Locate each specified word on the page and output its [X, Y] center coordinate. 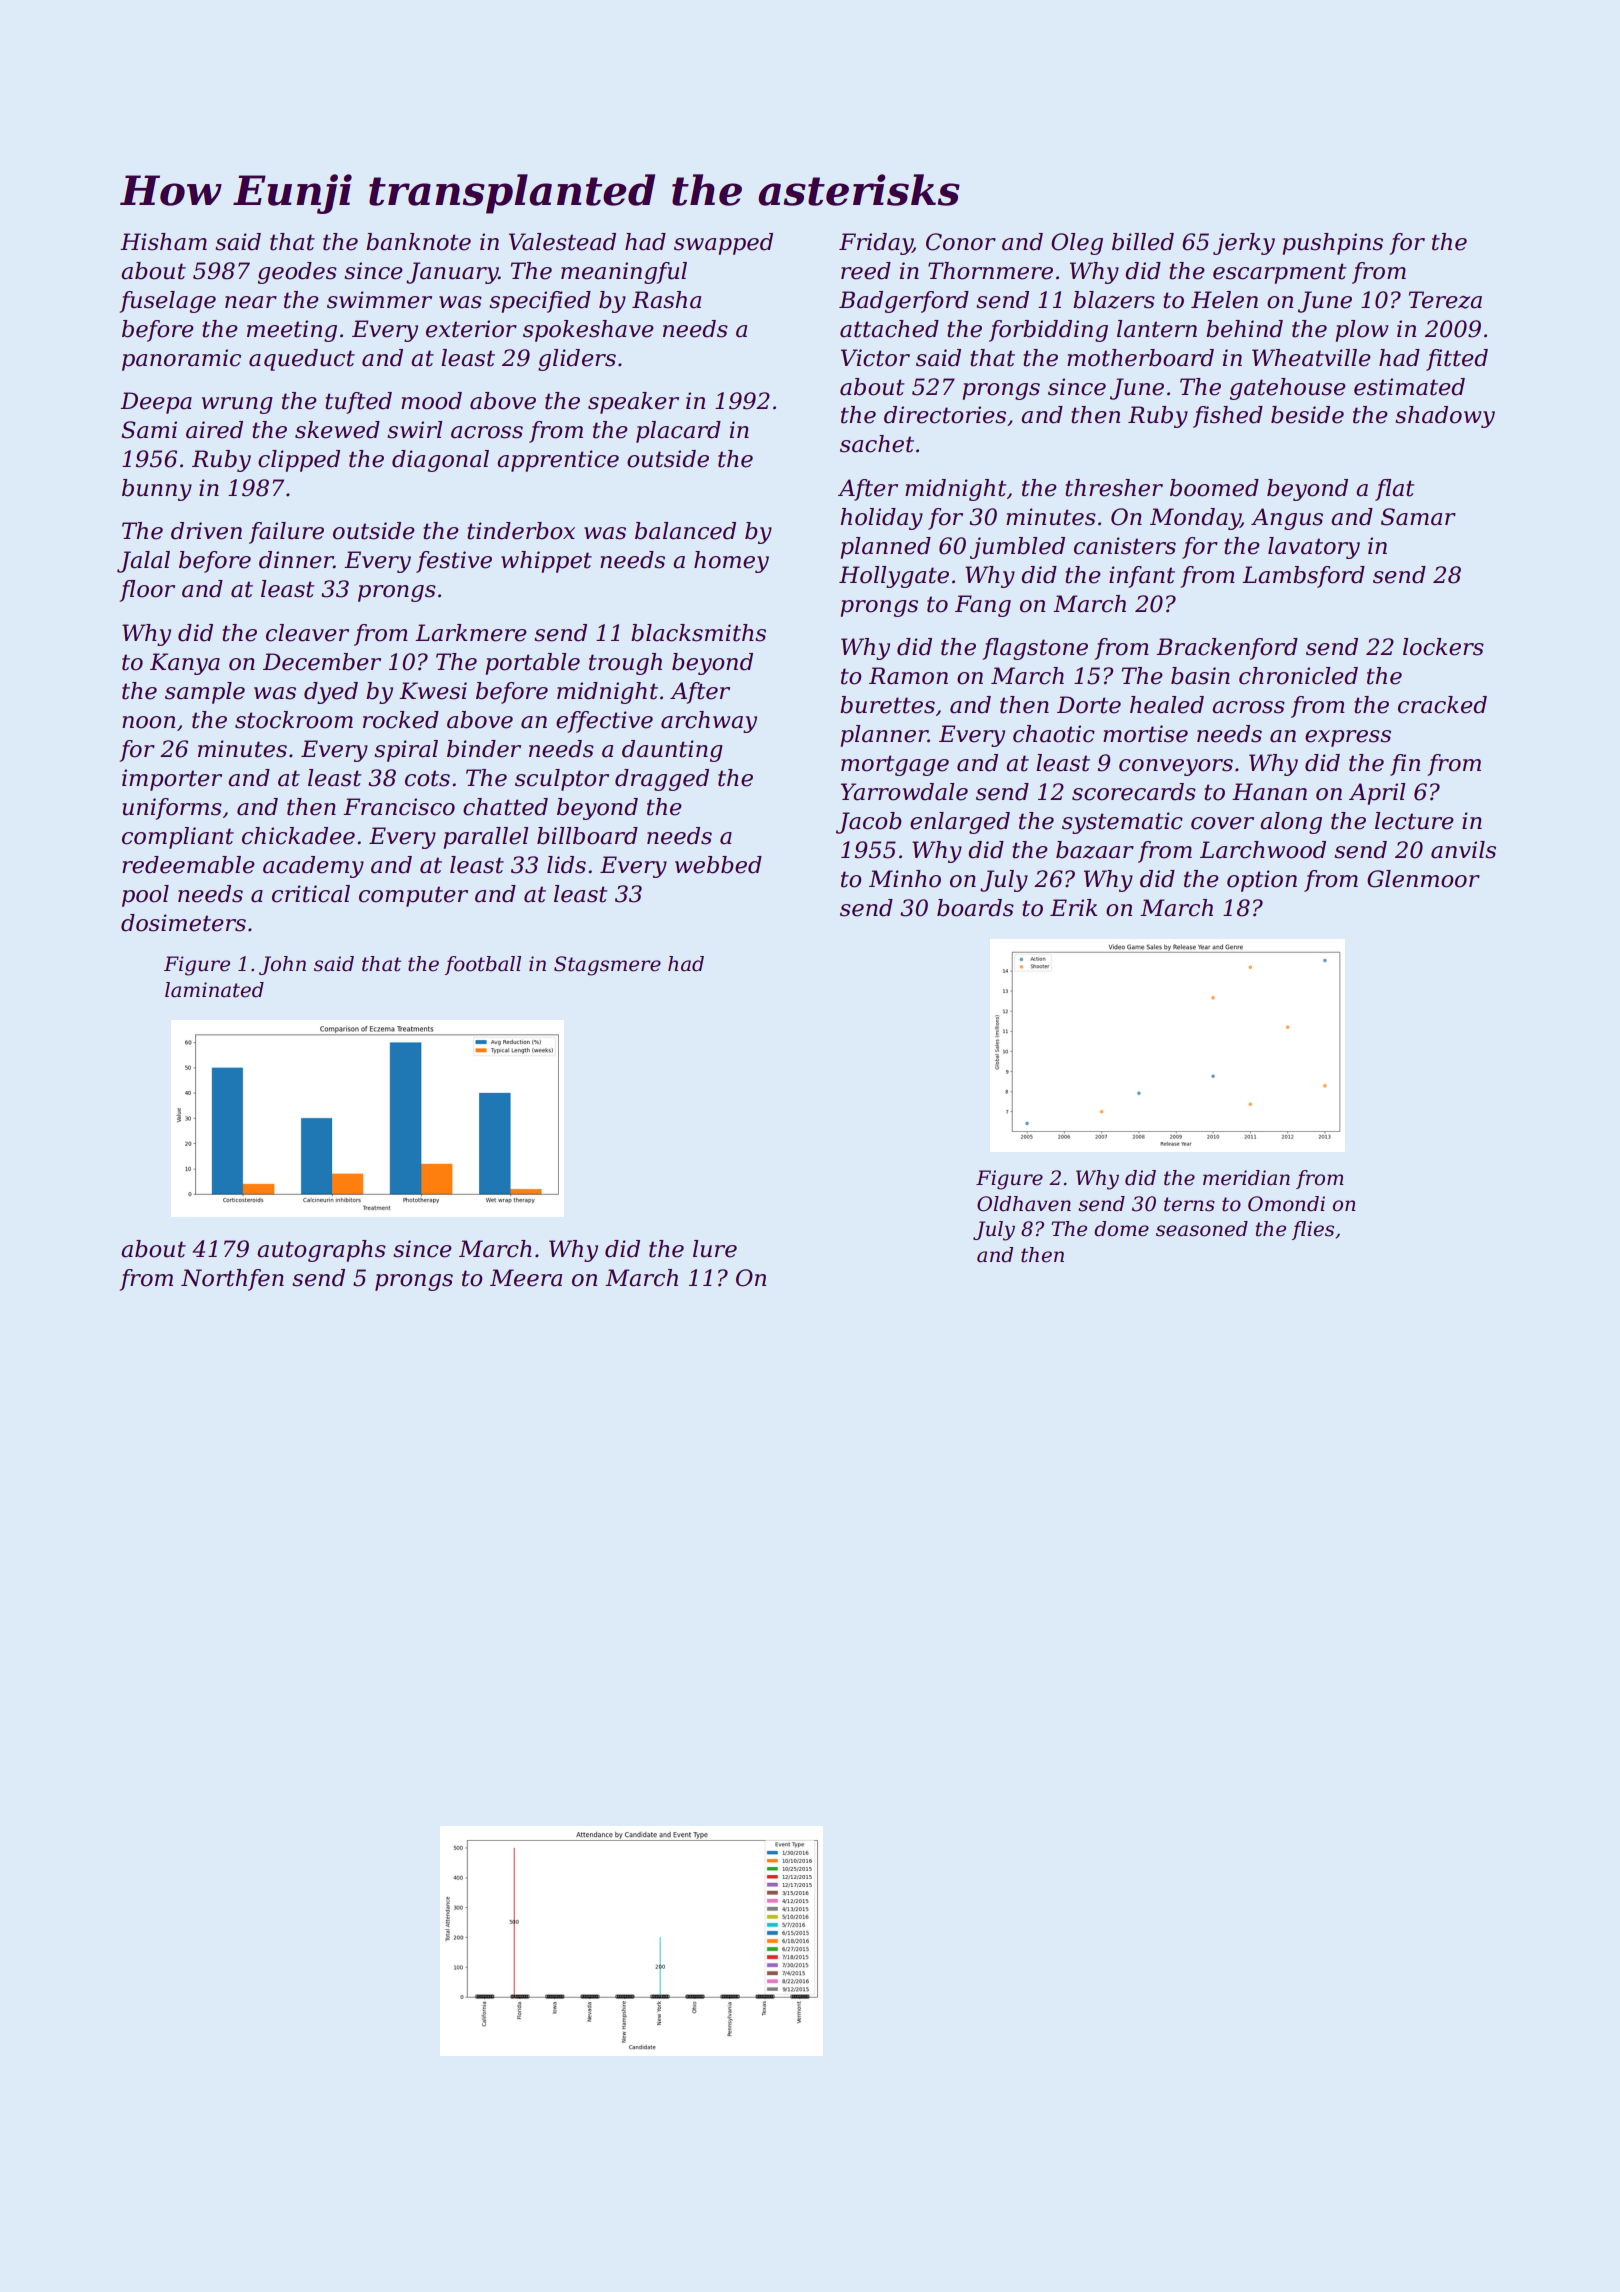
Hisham [163, 242]
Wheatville [1311, 358]
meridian [1246, 1178]
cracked [1442, 705]
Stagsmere [607, 966]
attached [889, 329]
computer [413, 896]
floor [147, 591]
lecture [1414, 821]
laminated [214, 990]
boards [975, 908]
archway [709, 722]
